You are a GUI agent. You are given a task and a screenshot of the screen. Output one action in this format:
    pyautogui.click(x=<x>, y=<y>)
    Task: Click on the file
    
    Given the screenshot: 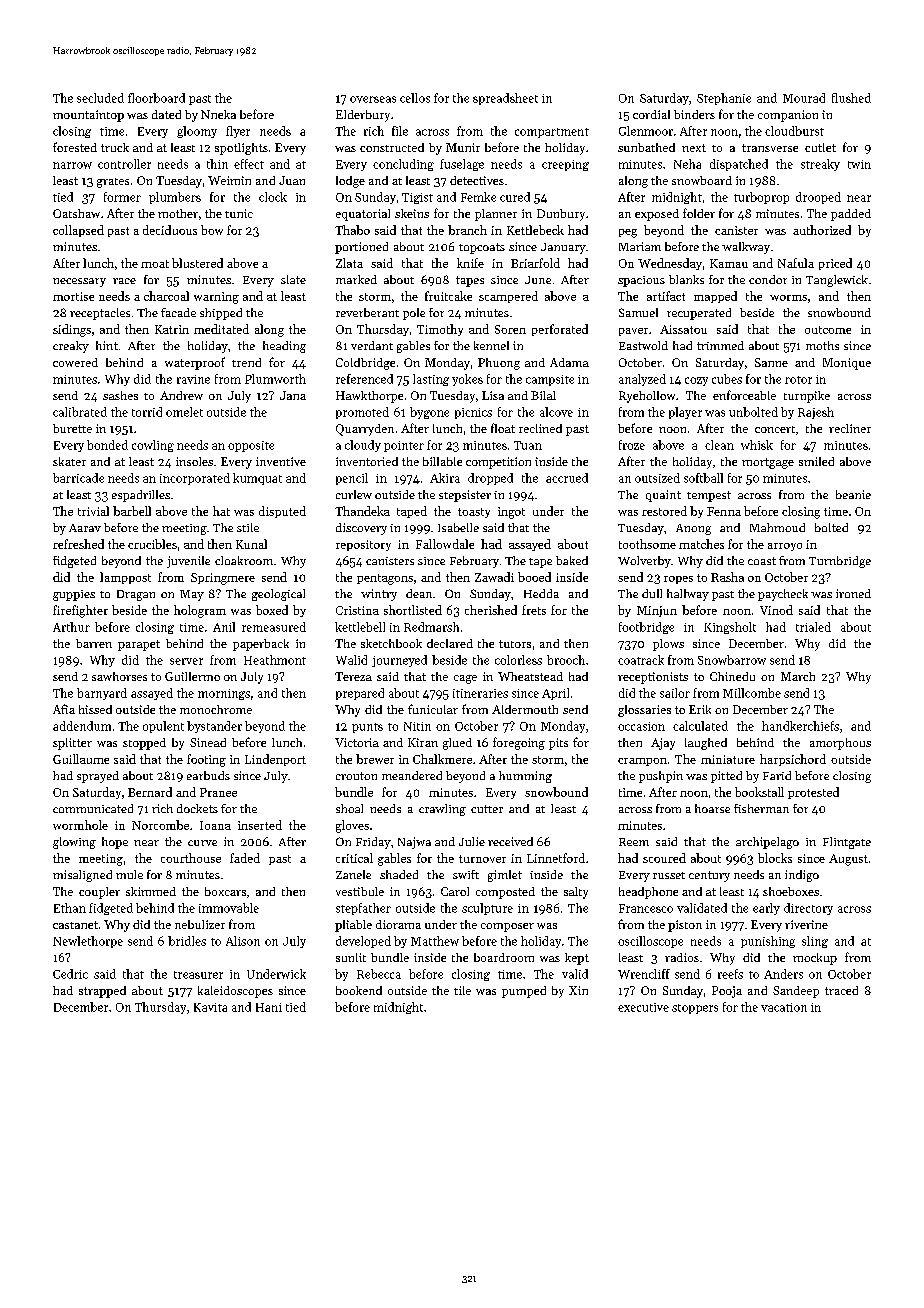 What is the action you would take?
    pyautogui.click(x=400, y=131)
